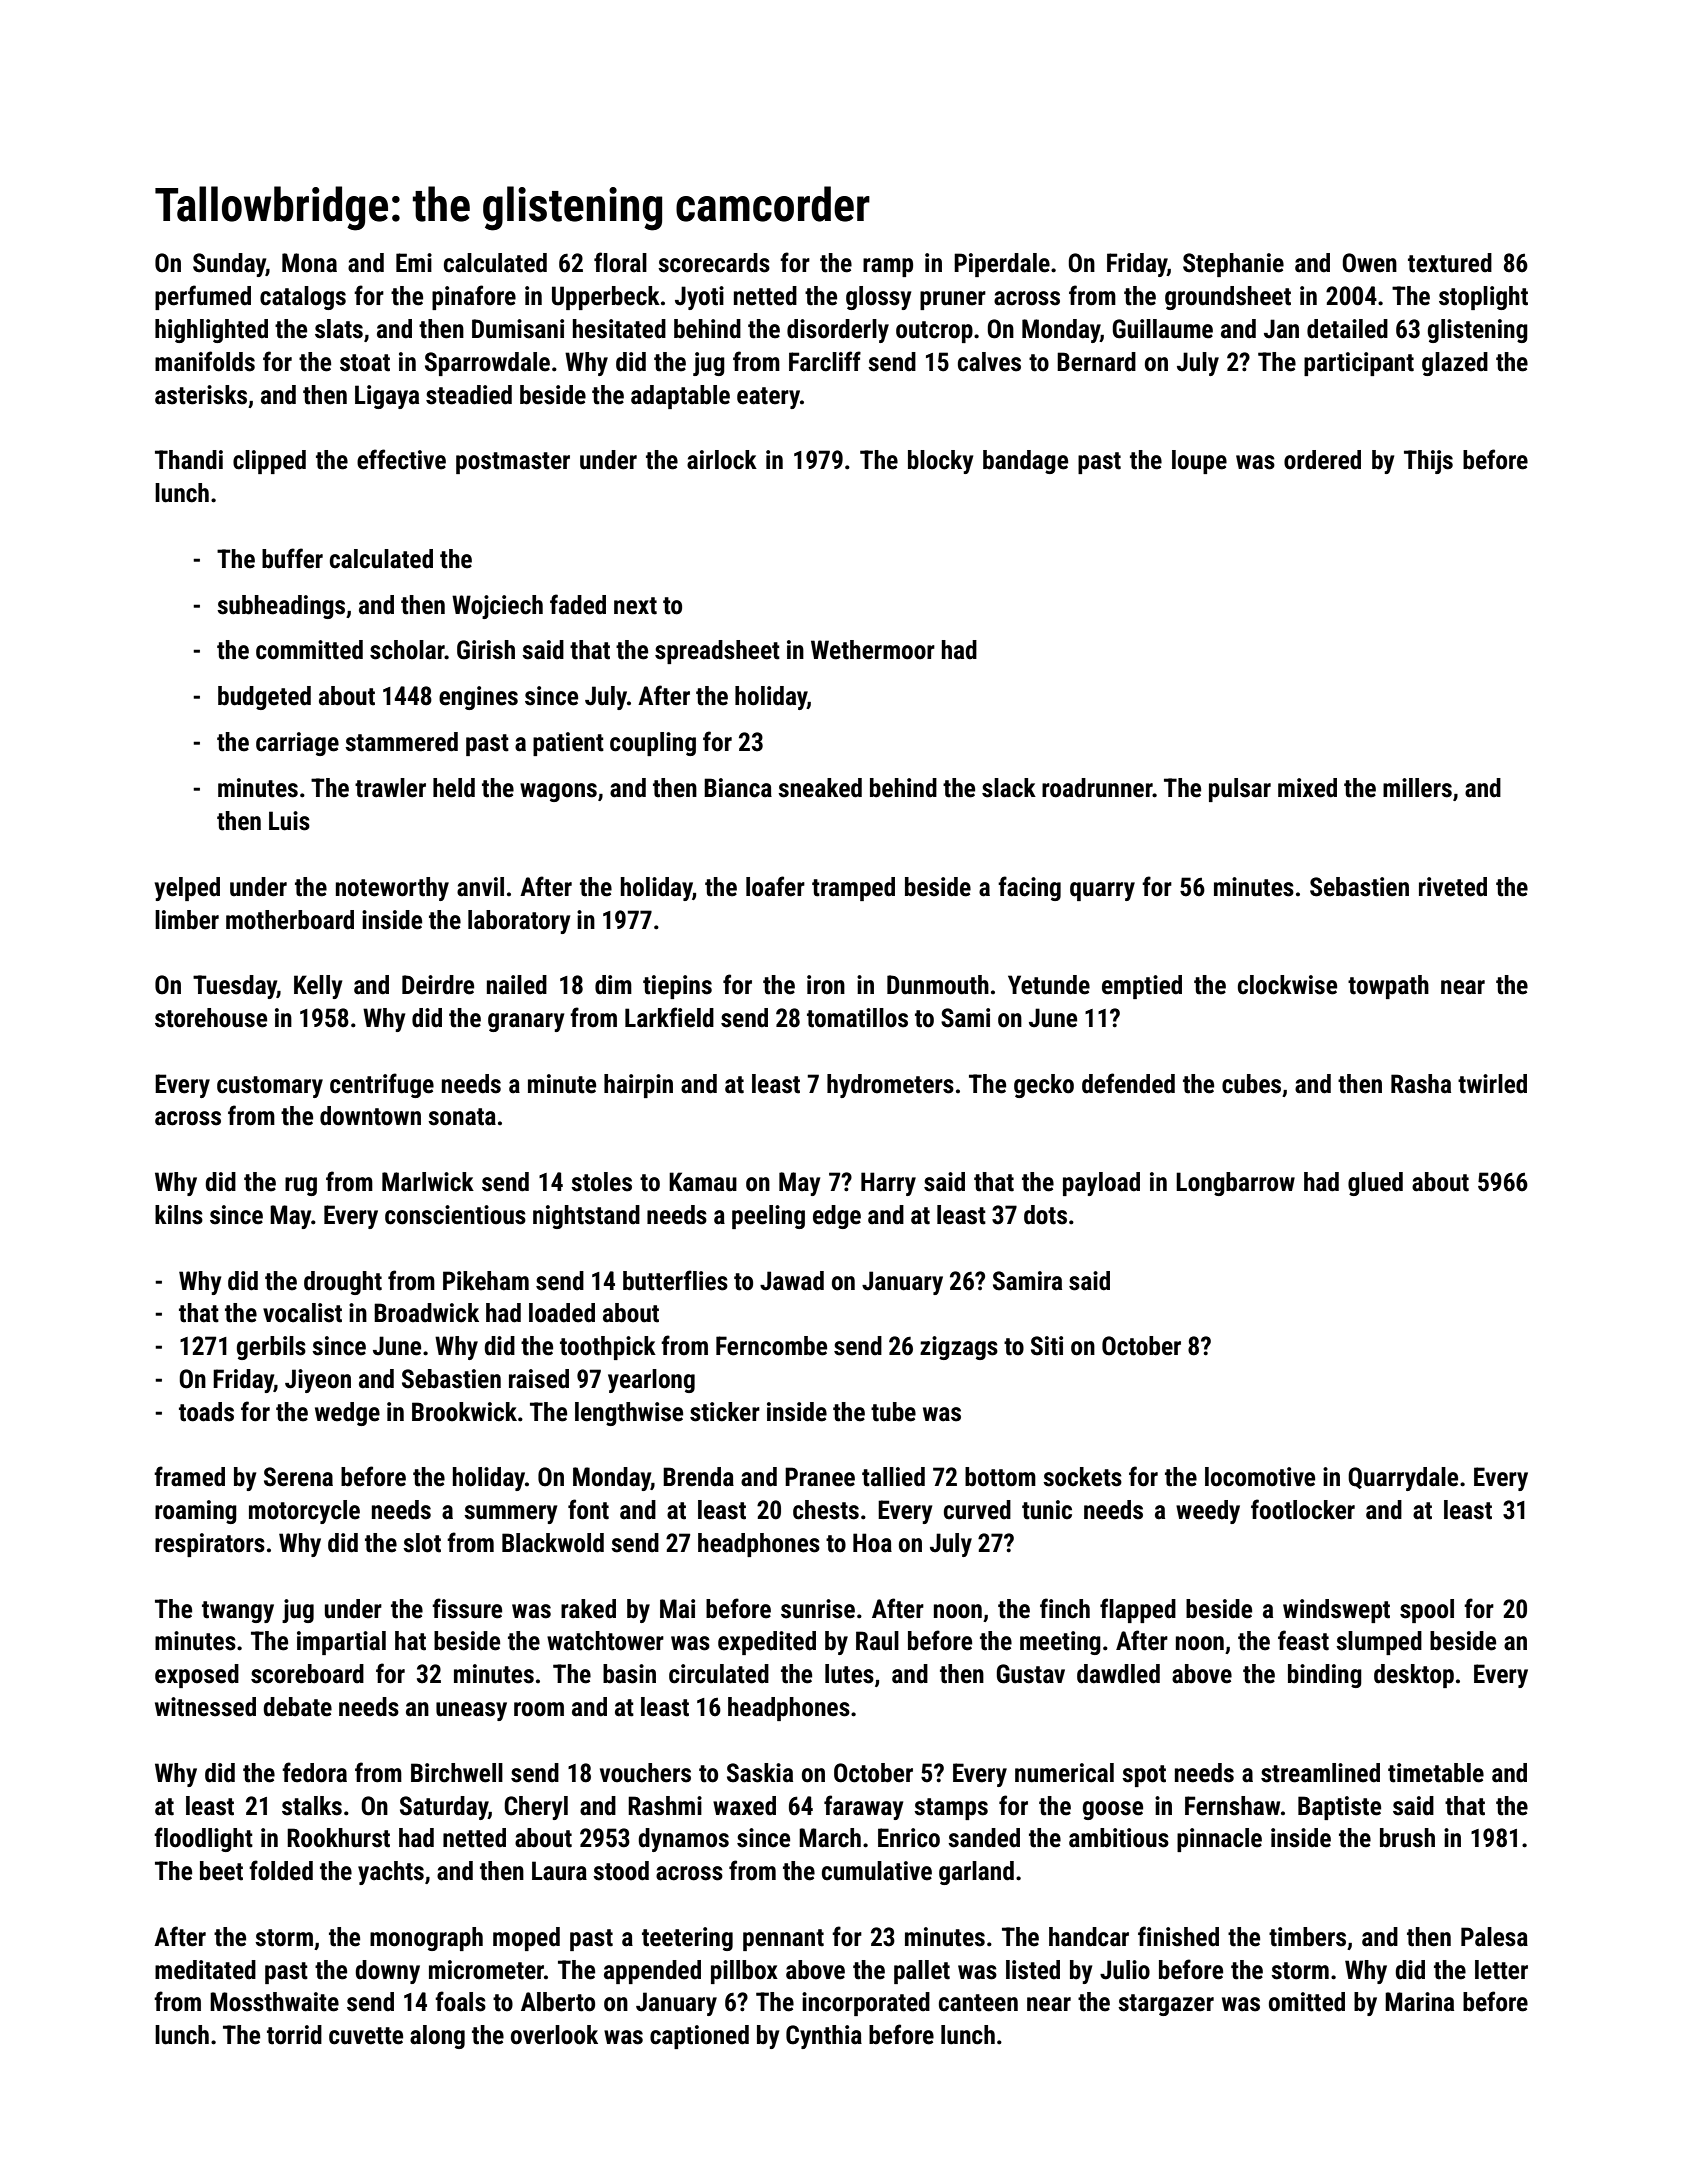 This document has height=2178, width=1683. Describe the element at coordinates (314, 1772) in the document. I see `fedora` at that location.
